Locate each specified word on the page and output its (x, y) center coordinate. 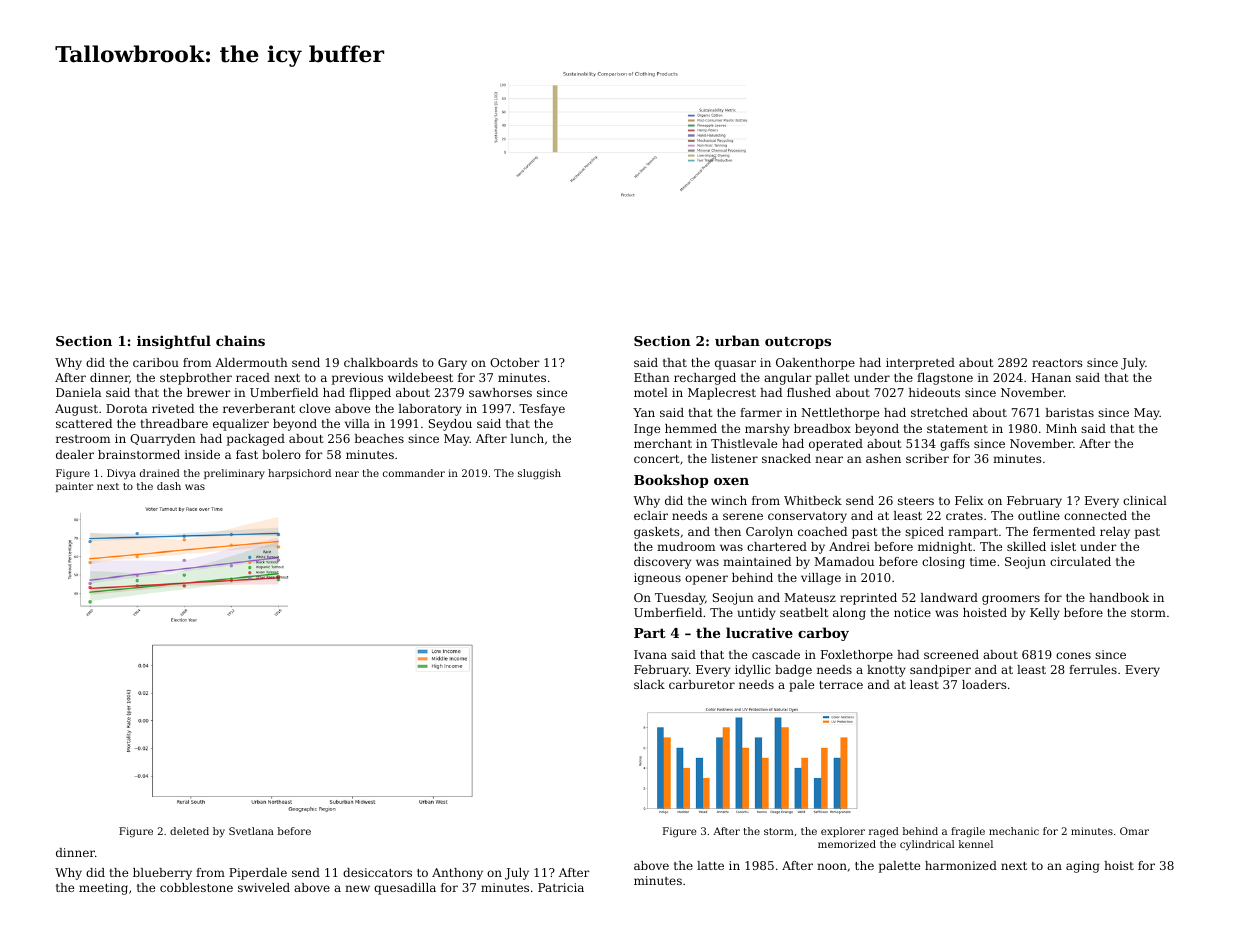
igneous (657, 579)
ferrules (1093, 669)
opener (706, 580)
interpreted (920, 364)
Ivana (650, 654)
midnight (945, 548)
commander (414, 473)
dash (169, 486)
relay (1115, 533)
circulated (1080, 561)
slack (649, 684)
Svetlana (251, 831)
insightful (174, 342)
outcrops (798, 342)
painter (74, 487)
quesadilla (405, 889)
